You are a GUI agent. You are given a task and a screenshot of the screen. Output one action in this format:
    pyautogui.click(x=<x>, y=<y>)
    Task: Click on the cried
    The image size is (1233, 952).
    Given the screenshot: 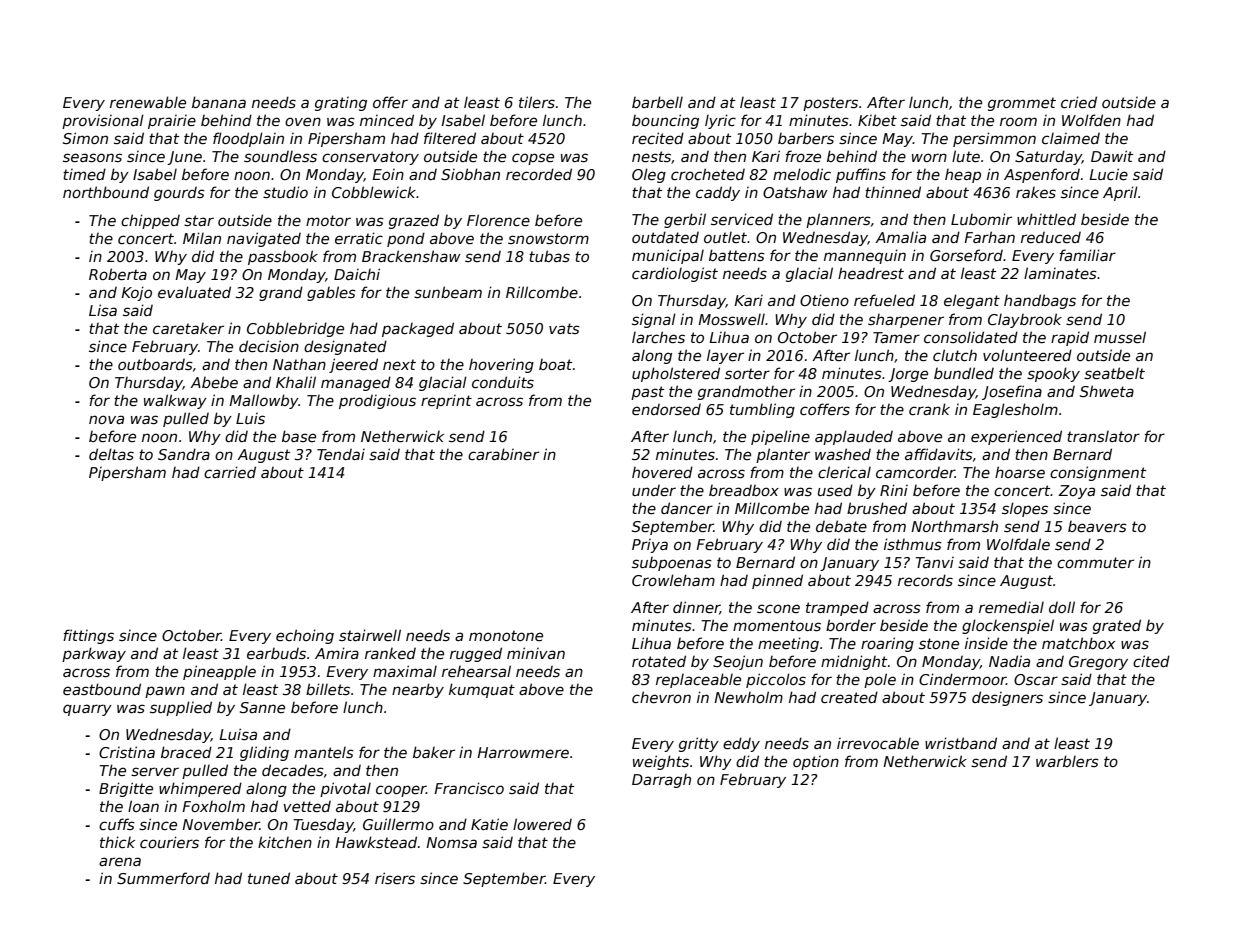 What is the action you would take?
    pyautogui.click(x=1079, y=102)
